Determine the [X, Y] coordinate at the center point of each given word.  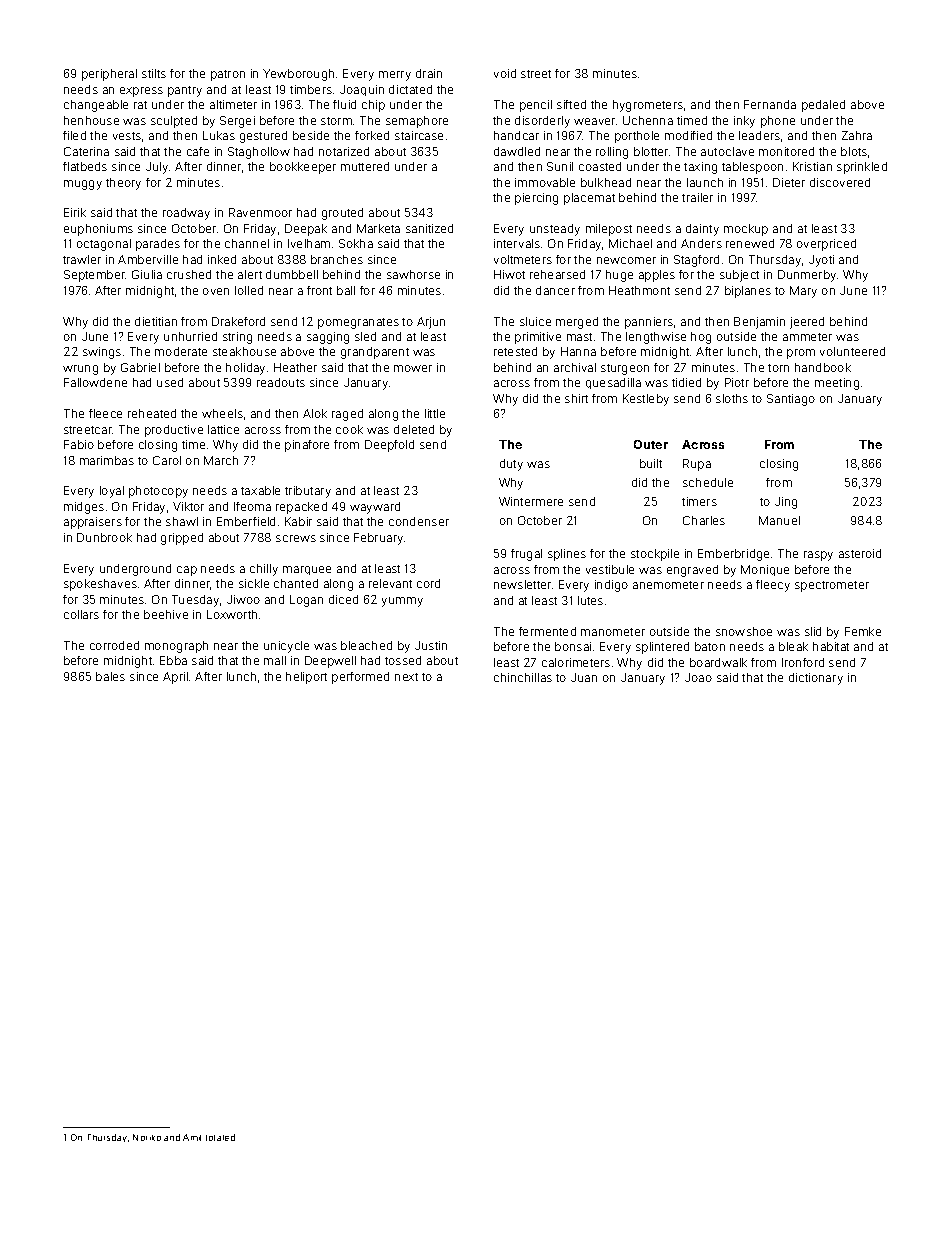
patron [228, 75]
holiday [245, 369]
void [505, 73]
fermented [547, 631]
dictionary [816, 679]
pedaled [823, 106]
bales [110, 676]
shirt [576, 398]
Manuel [779, 520]
